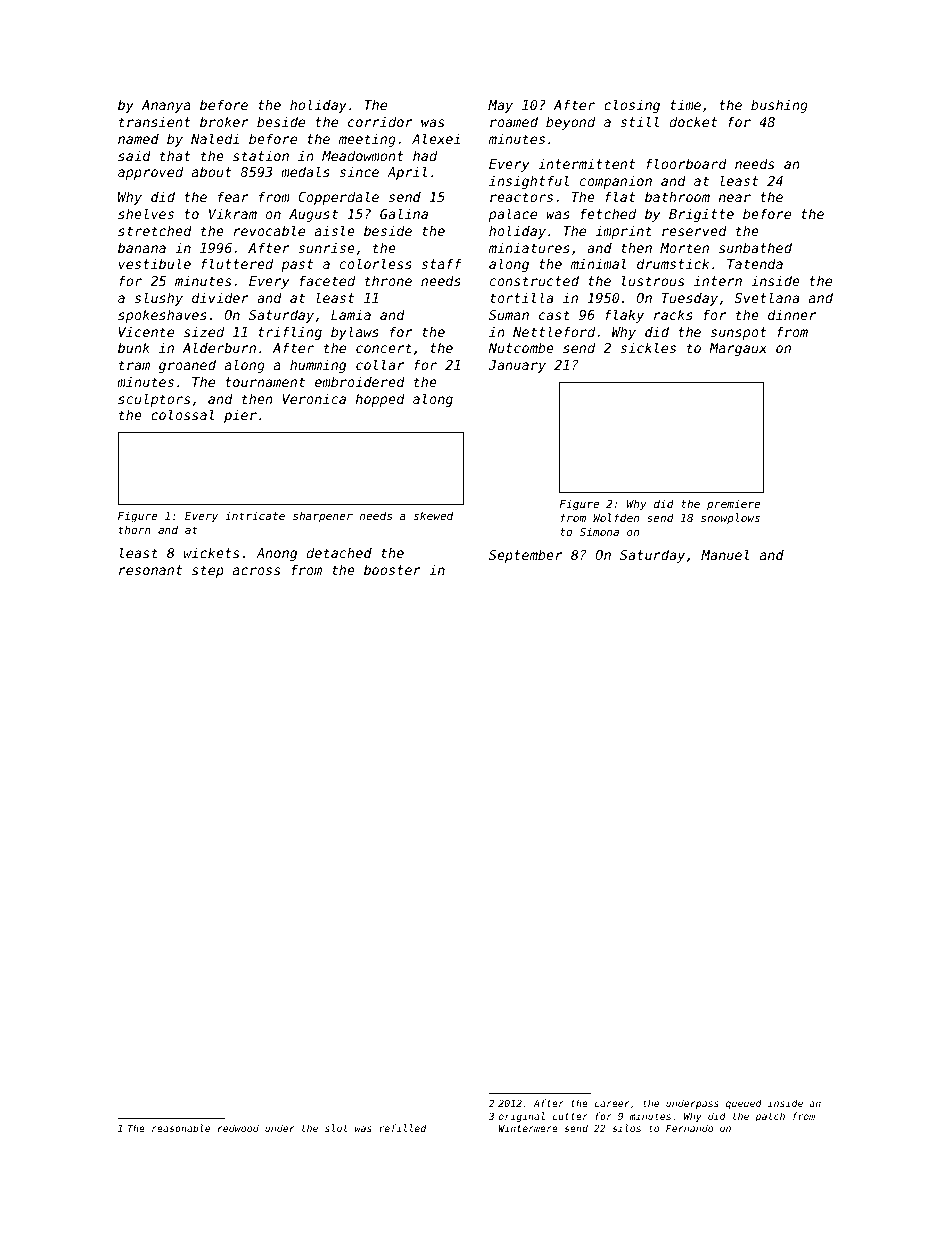  I want to click on slot, so click(336, 1128).
